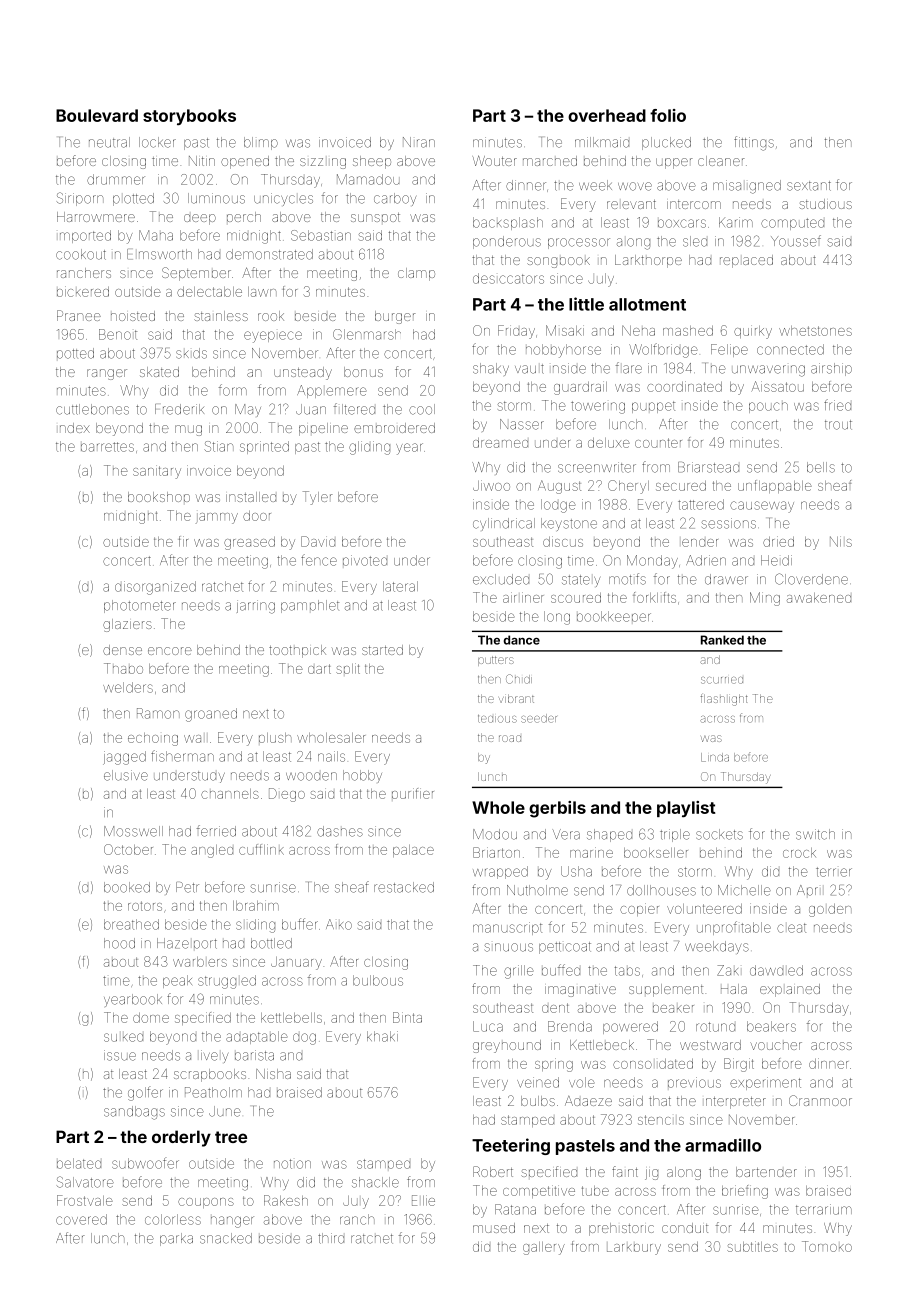  Describe the element at coordinates (494, 160) in the page. I see `Wouter` at that location.
